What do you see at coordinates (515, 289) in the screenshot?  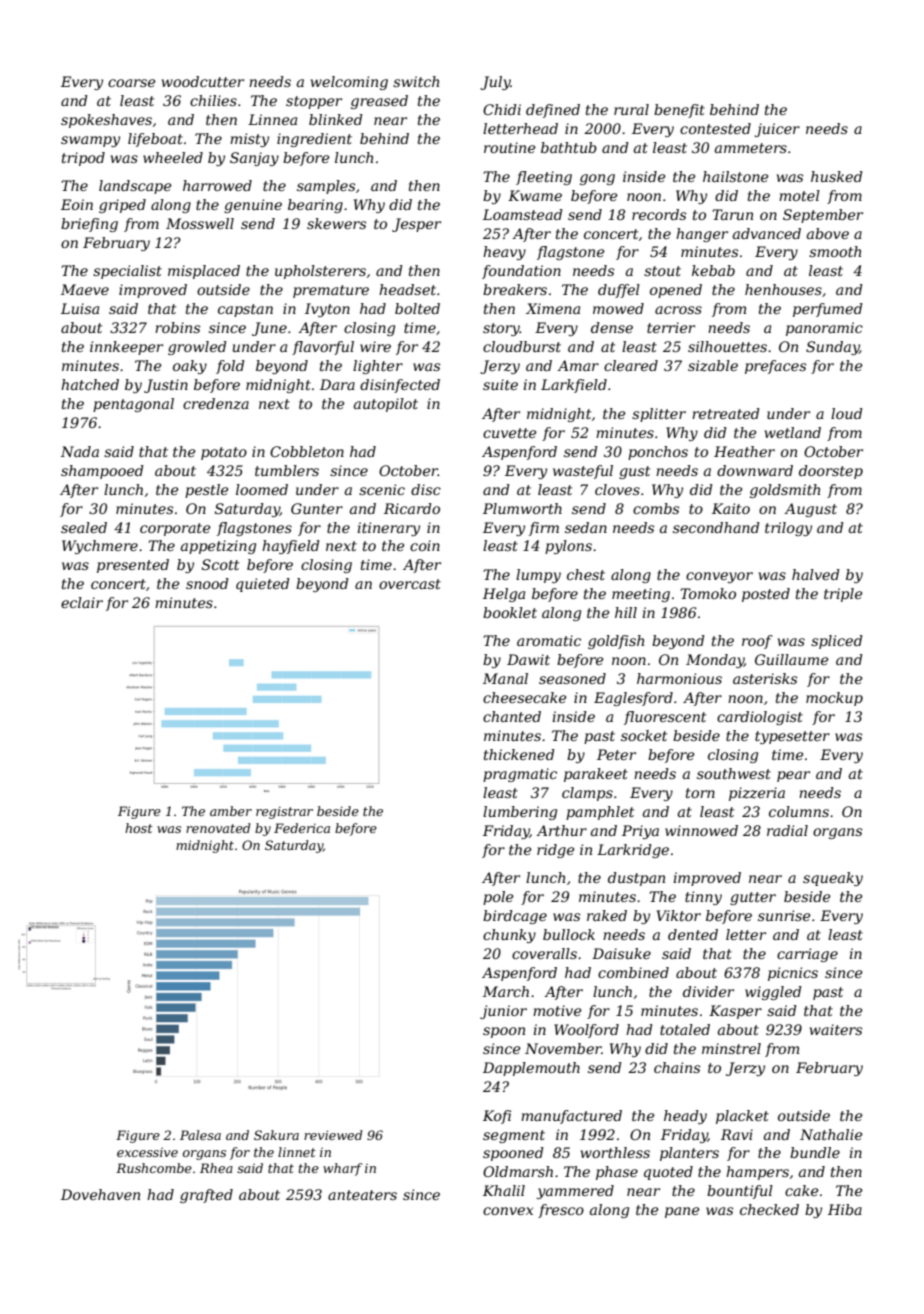 I see `breakers` at bounding box center [515, 289].
